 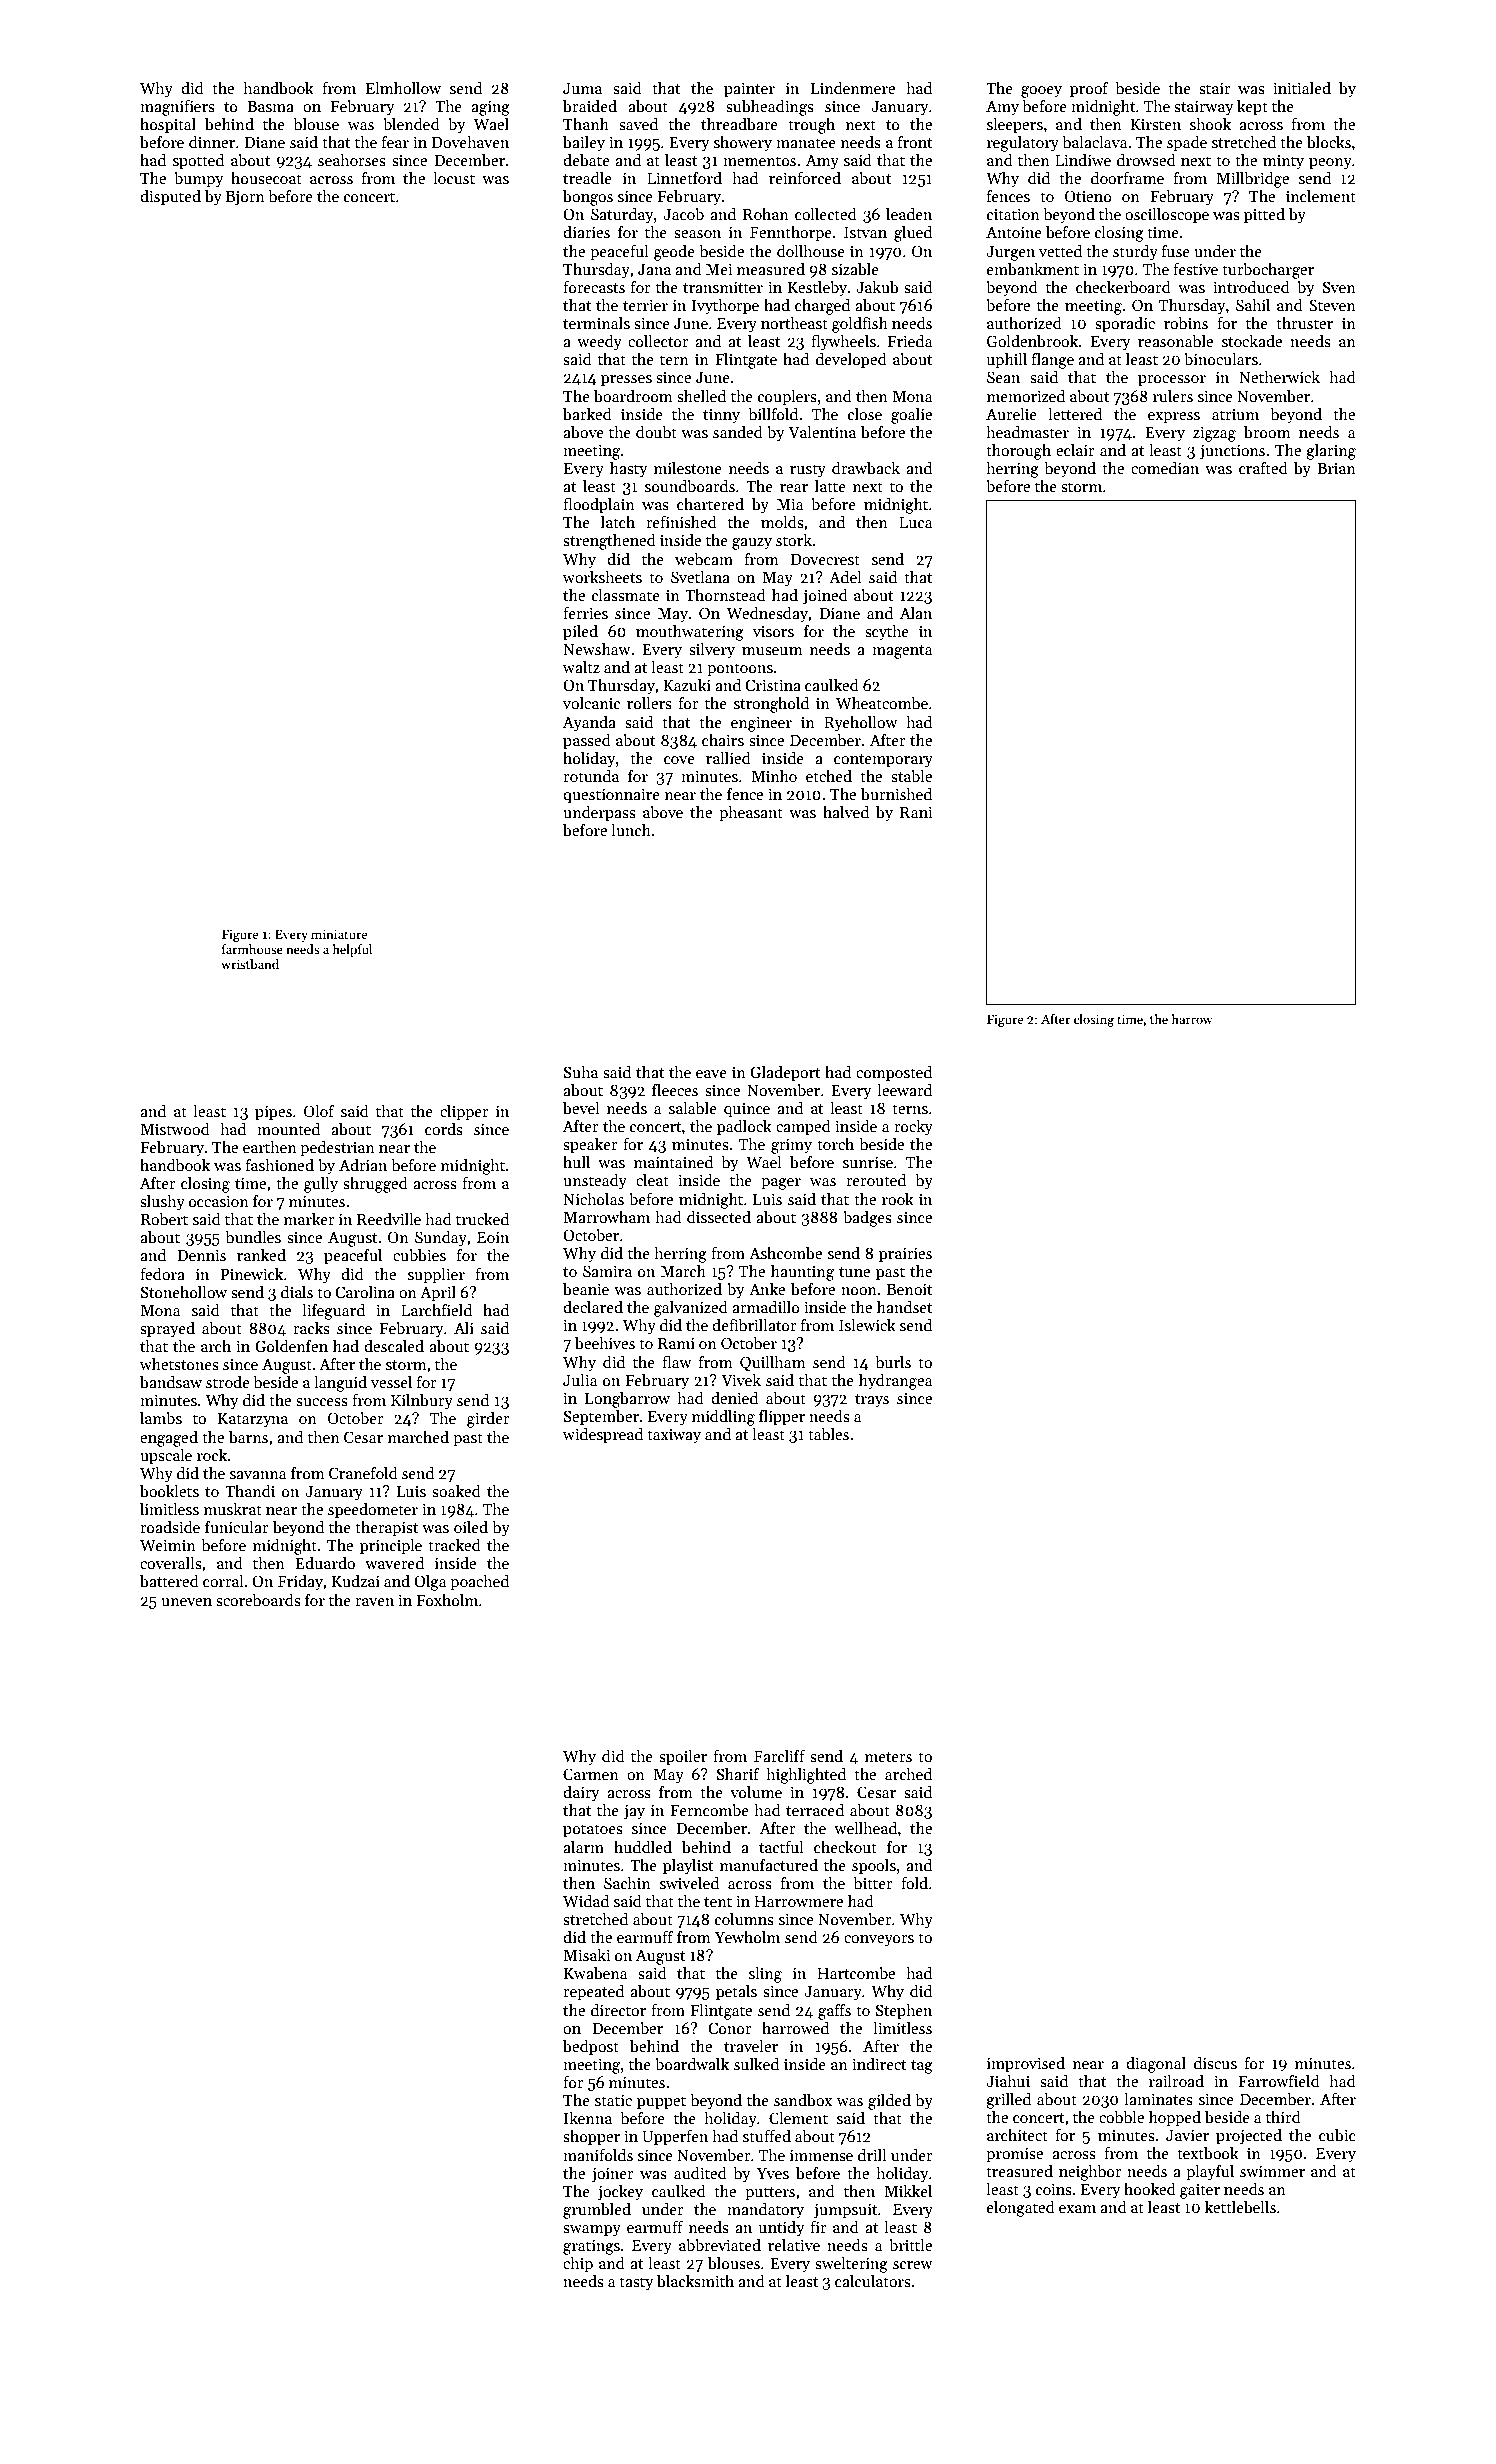 What do you see at coordinates (895, 1382) in the page?
I see `hydrangea` at bounding box center [895, 1382].
